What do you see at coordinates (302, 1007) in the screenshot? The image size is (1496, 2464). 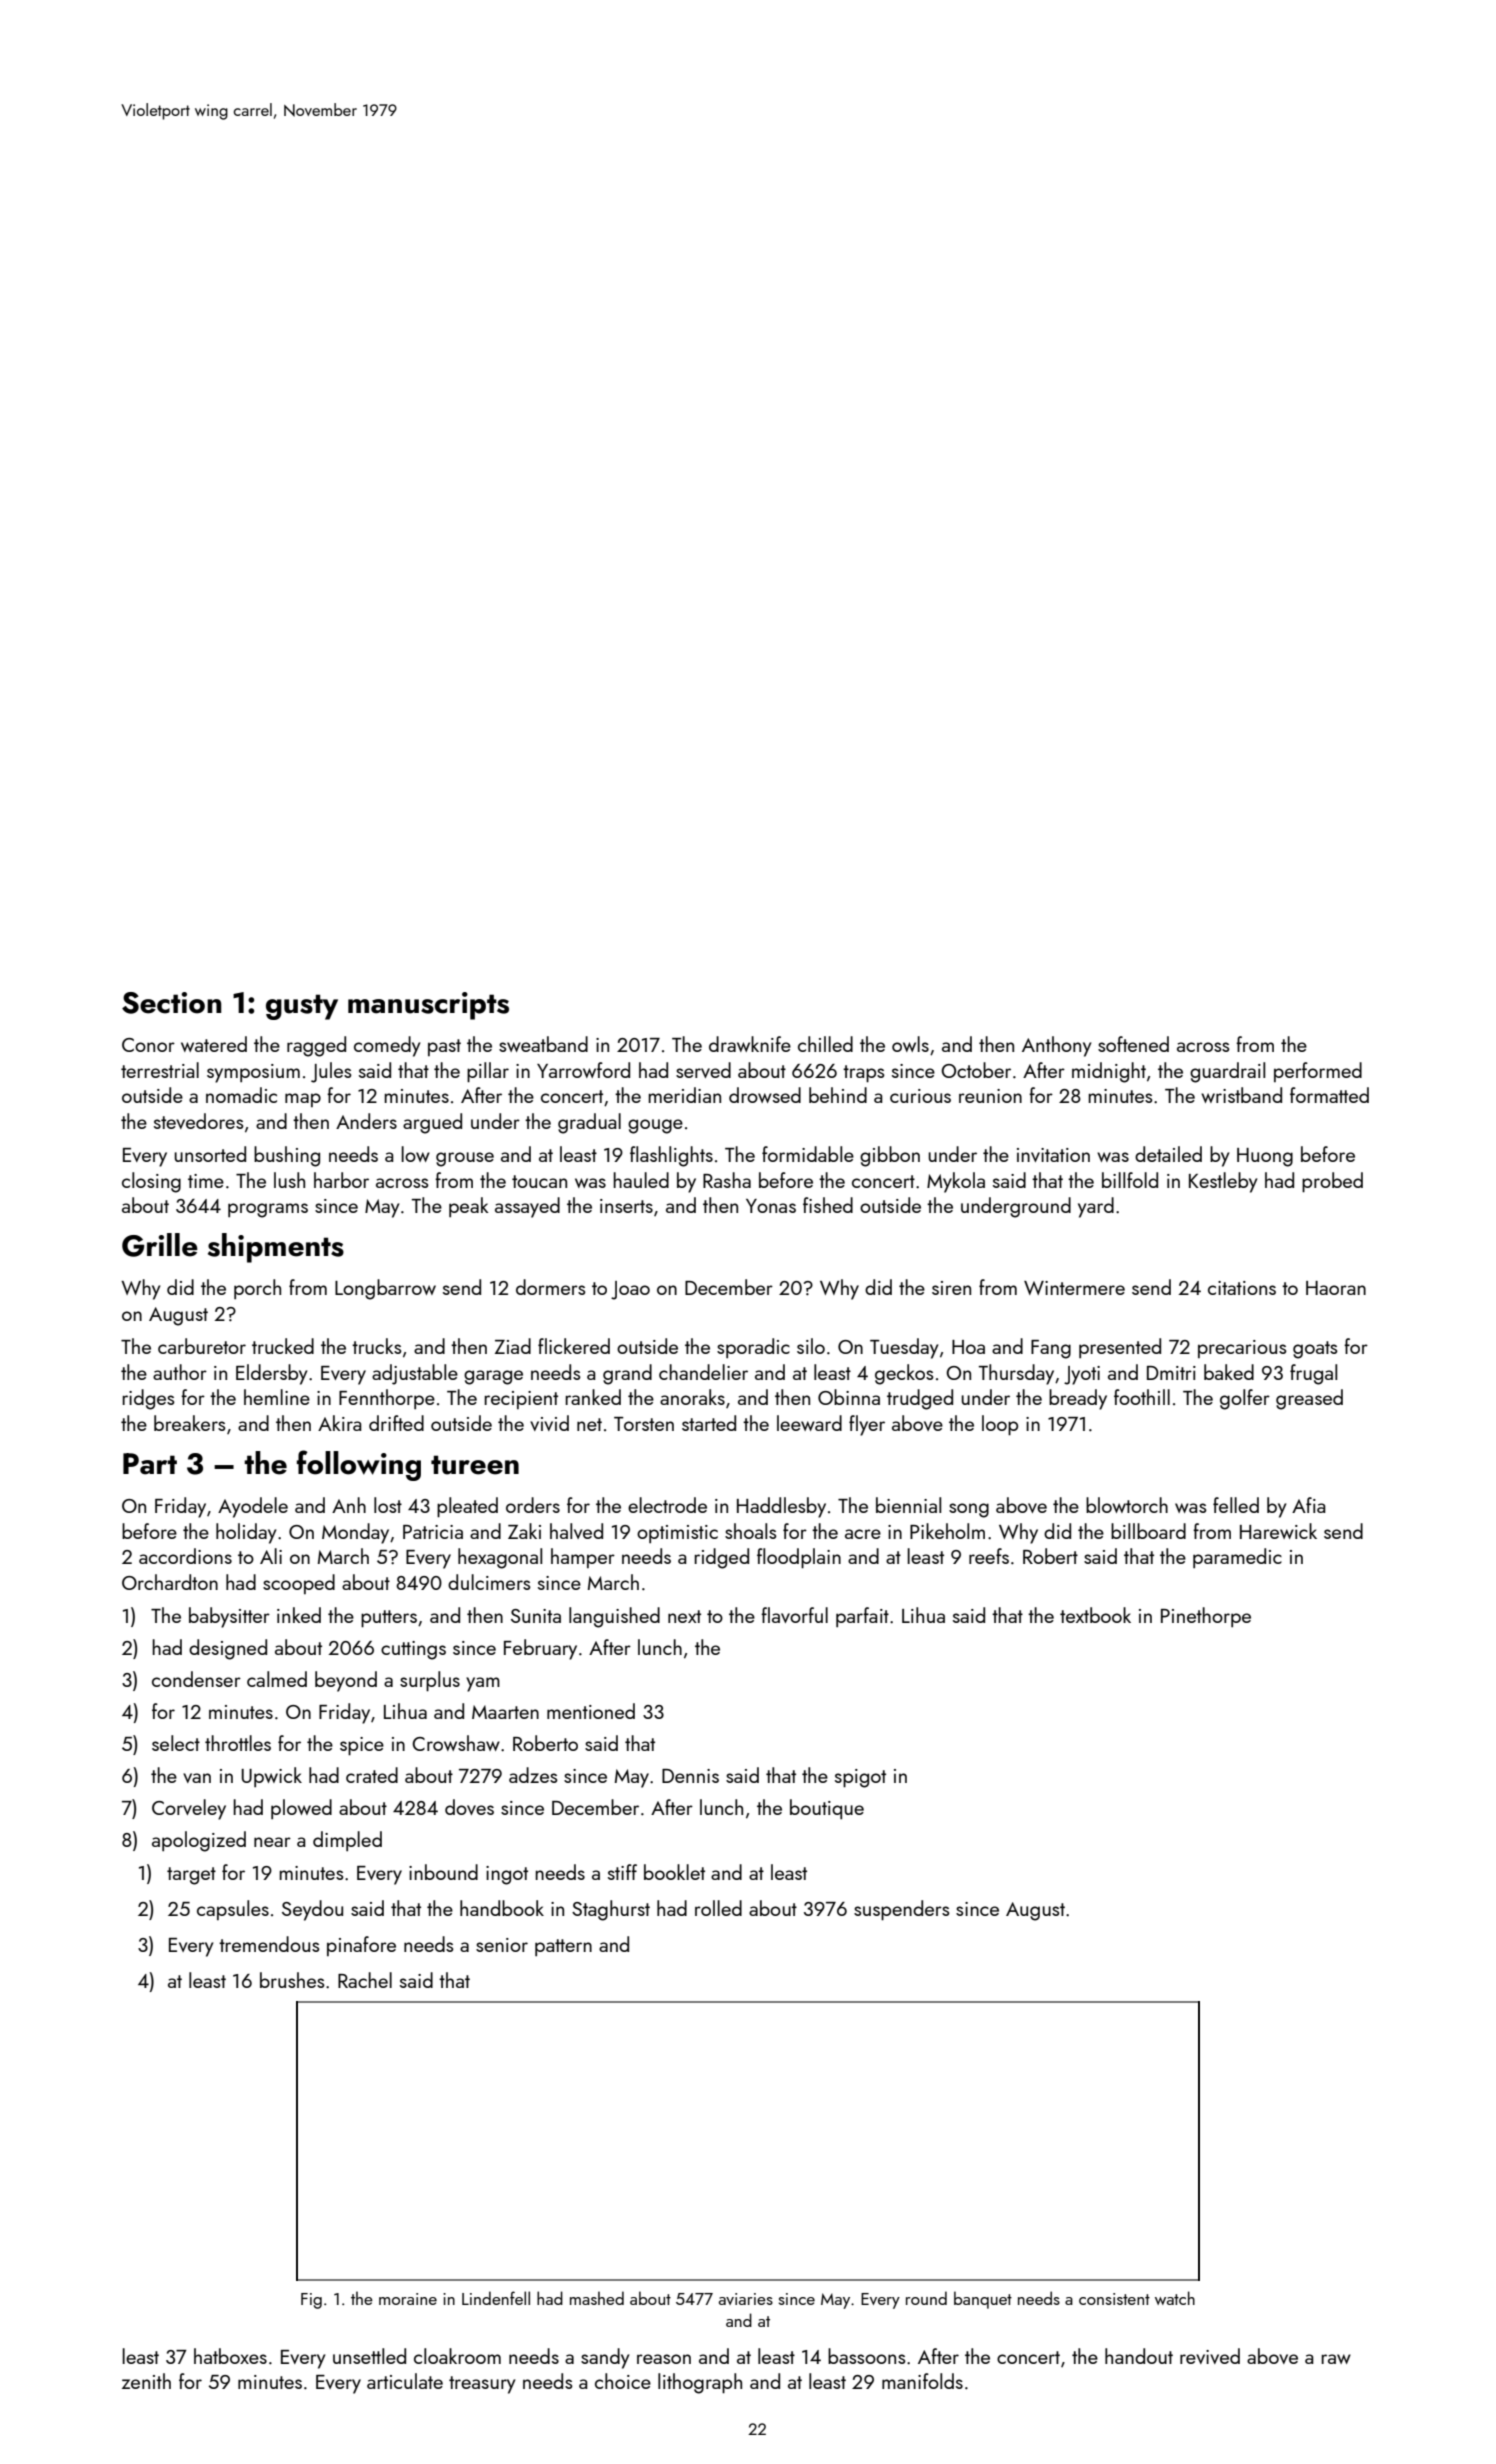 I see `gusty` at bounding box center [302, 1007].
